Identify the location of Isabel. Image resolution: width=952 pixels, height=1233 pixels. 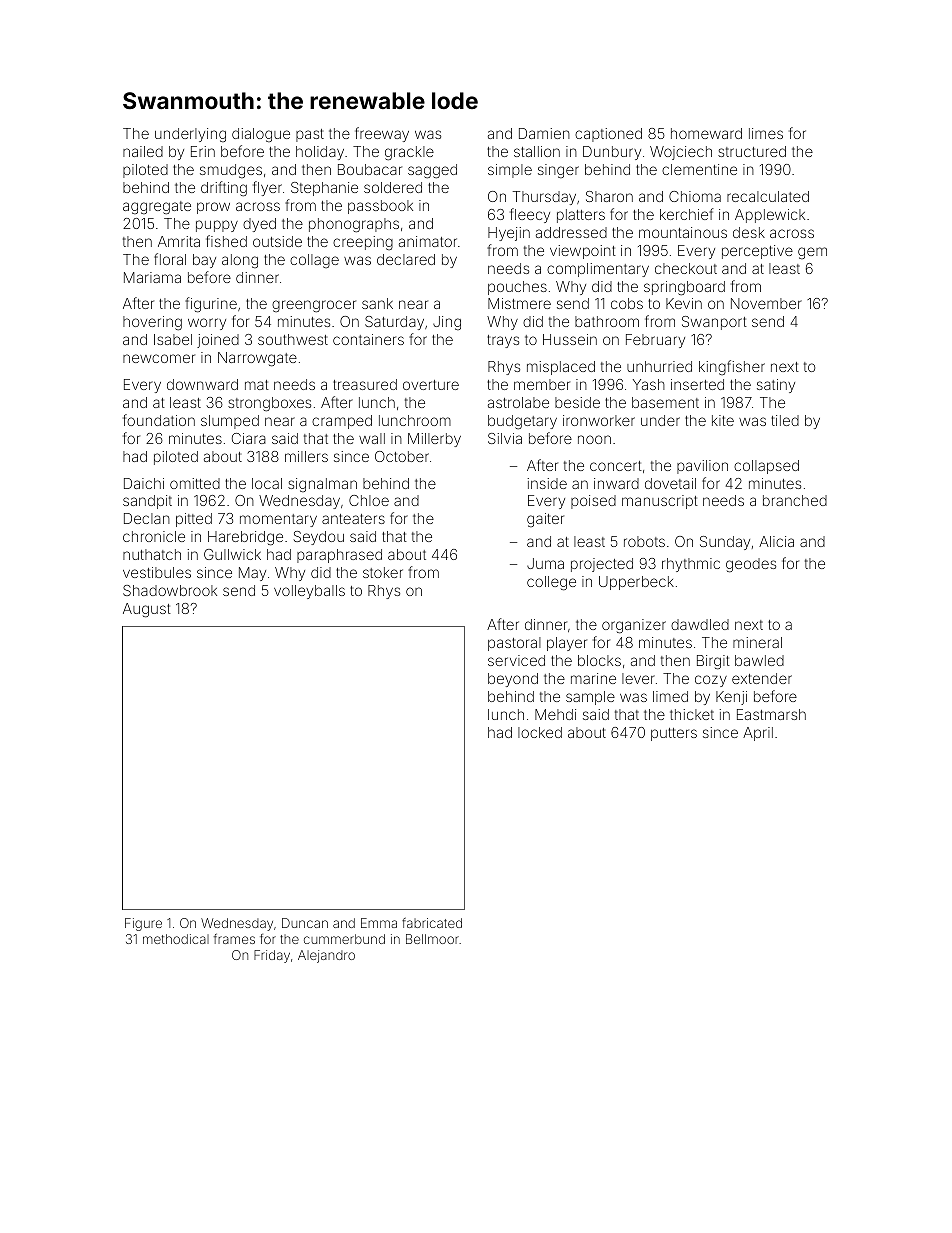
(173, 339).
